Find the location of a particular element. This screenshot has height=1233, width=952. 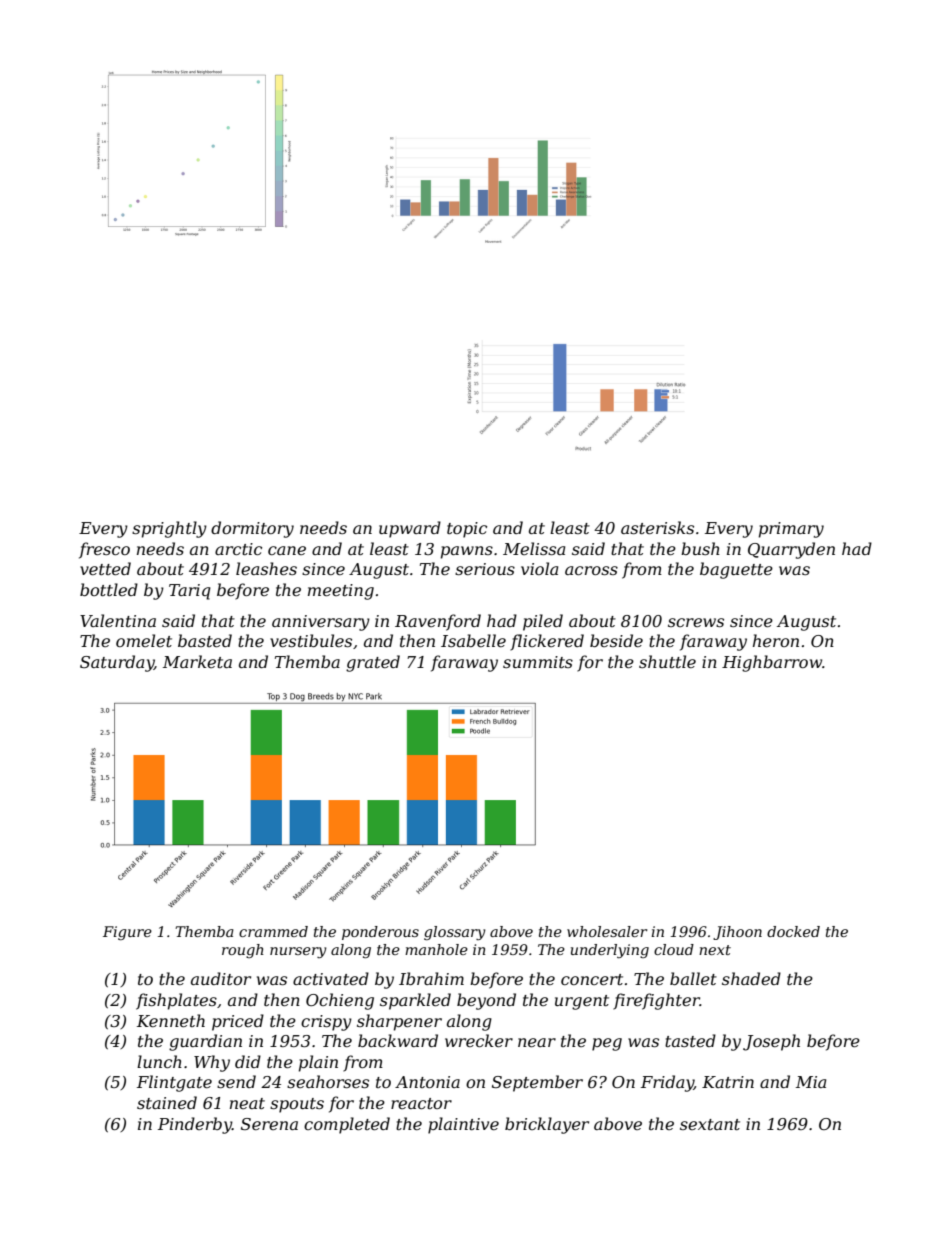

tasted is located at coordinates (690, 1040).
